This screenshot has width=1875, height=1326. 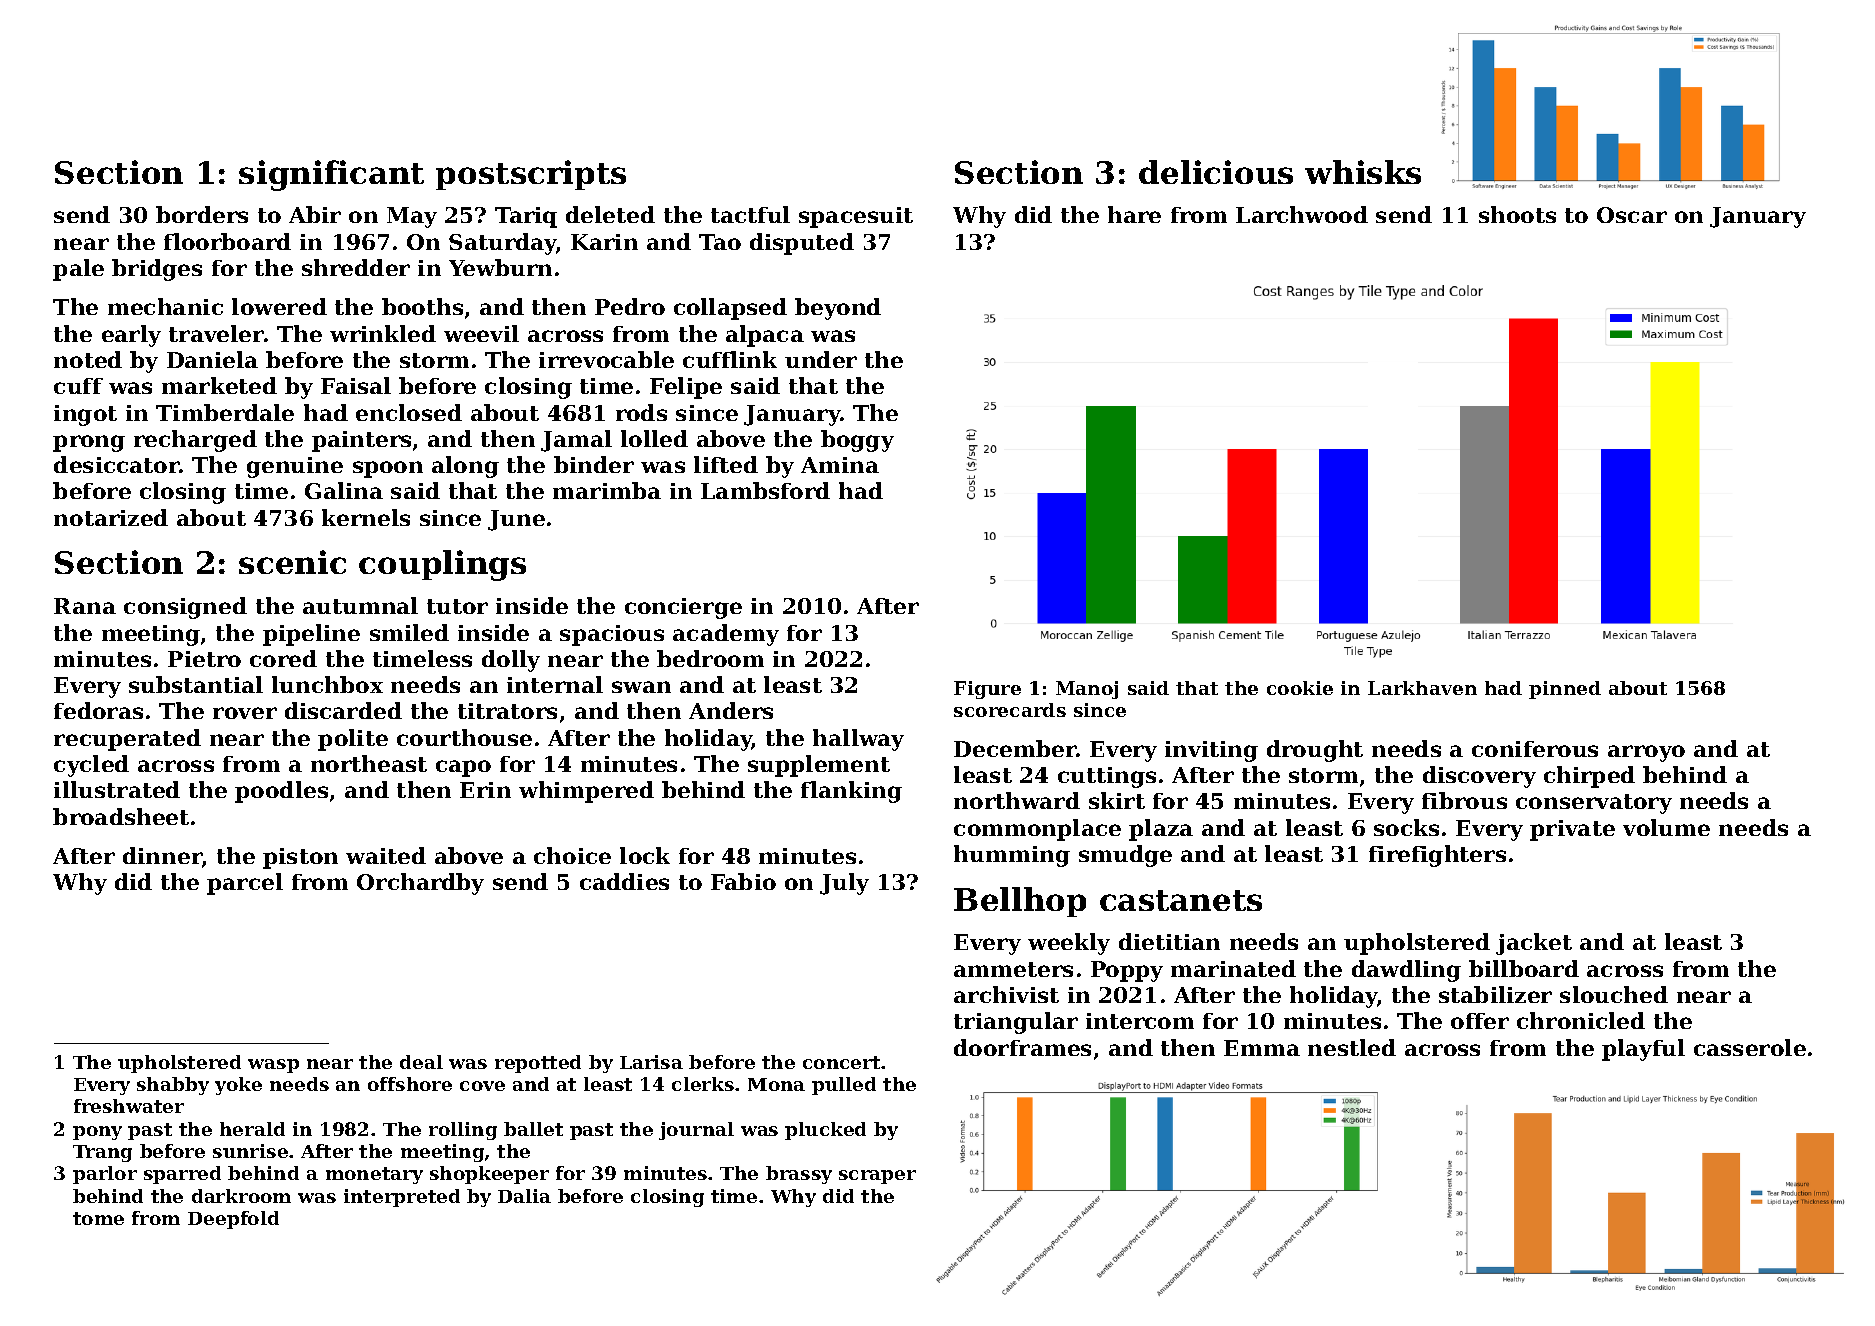 What do you see at coordinates (1216, 172) in the screenshot?
I see `delicious` at bounding box center [1216, 172].
